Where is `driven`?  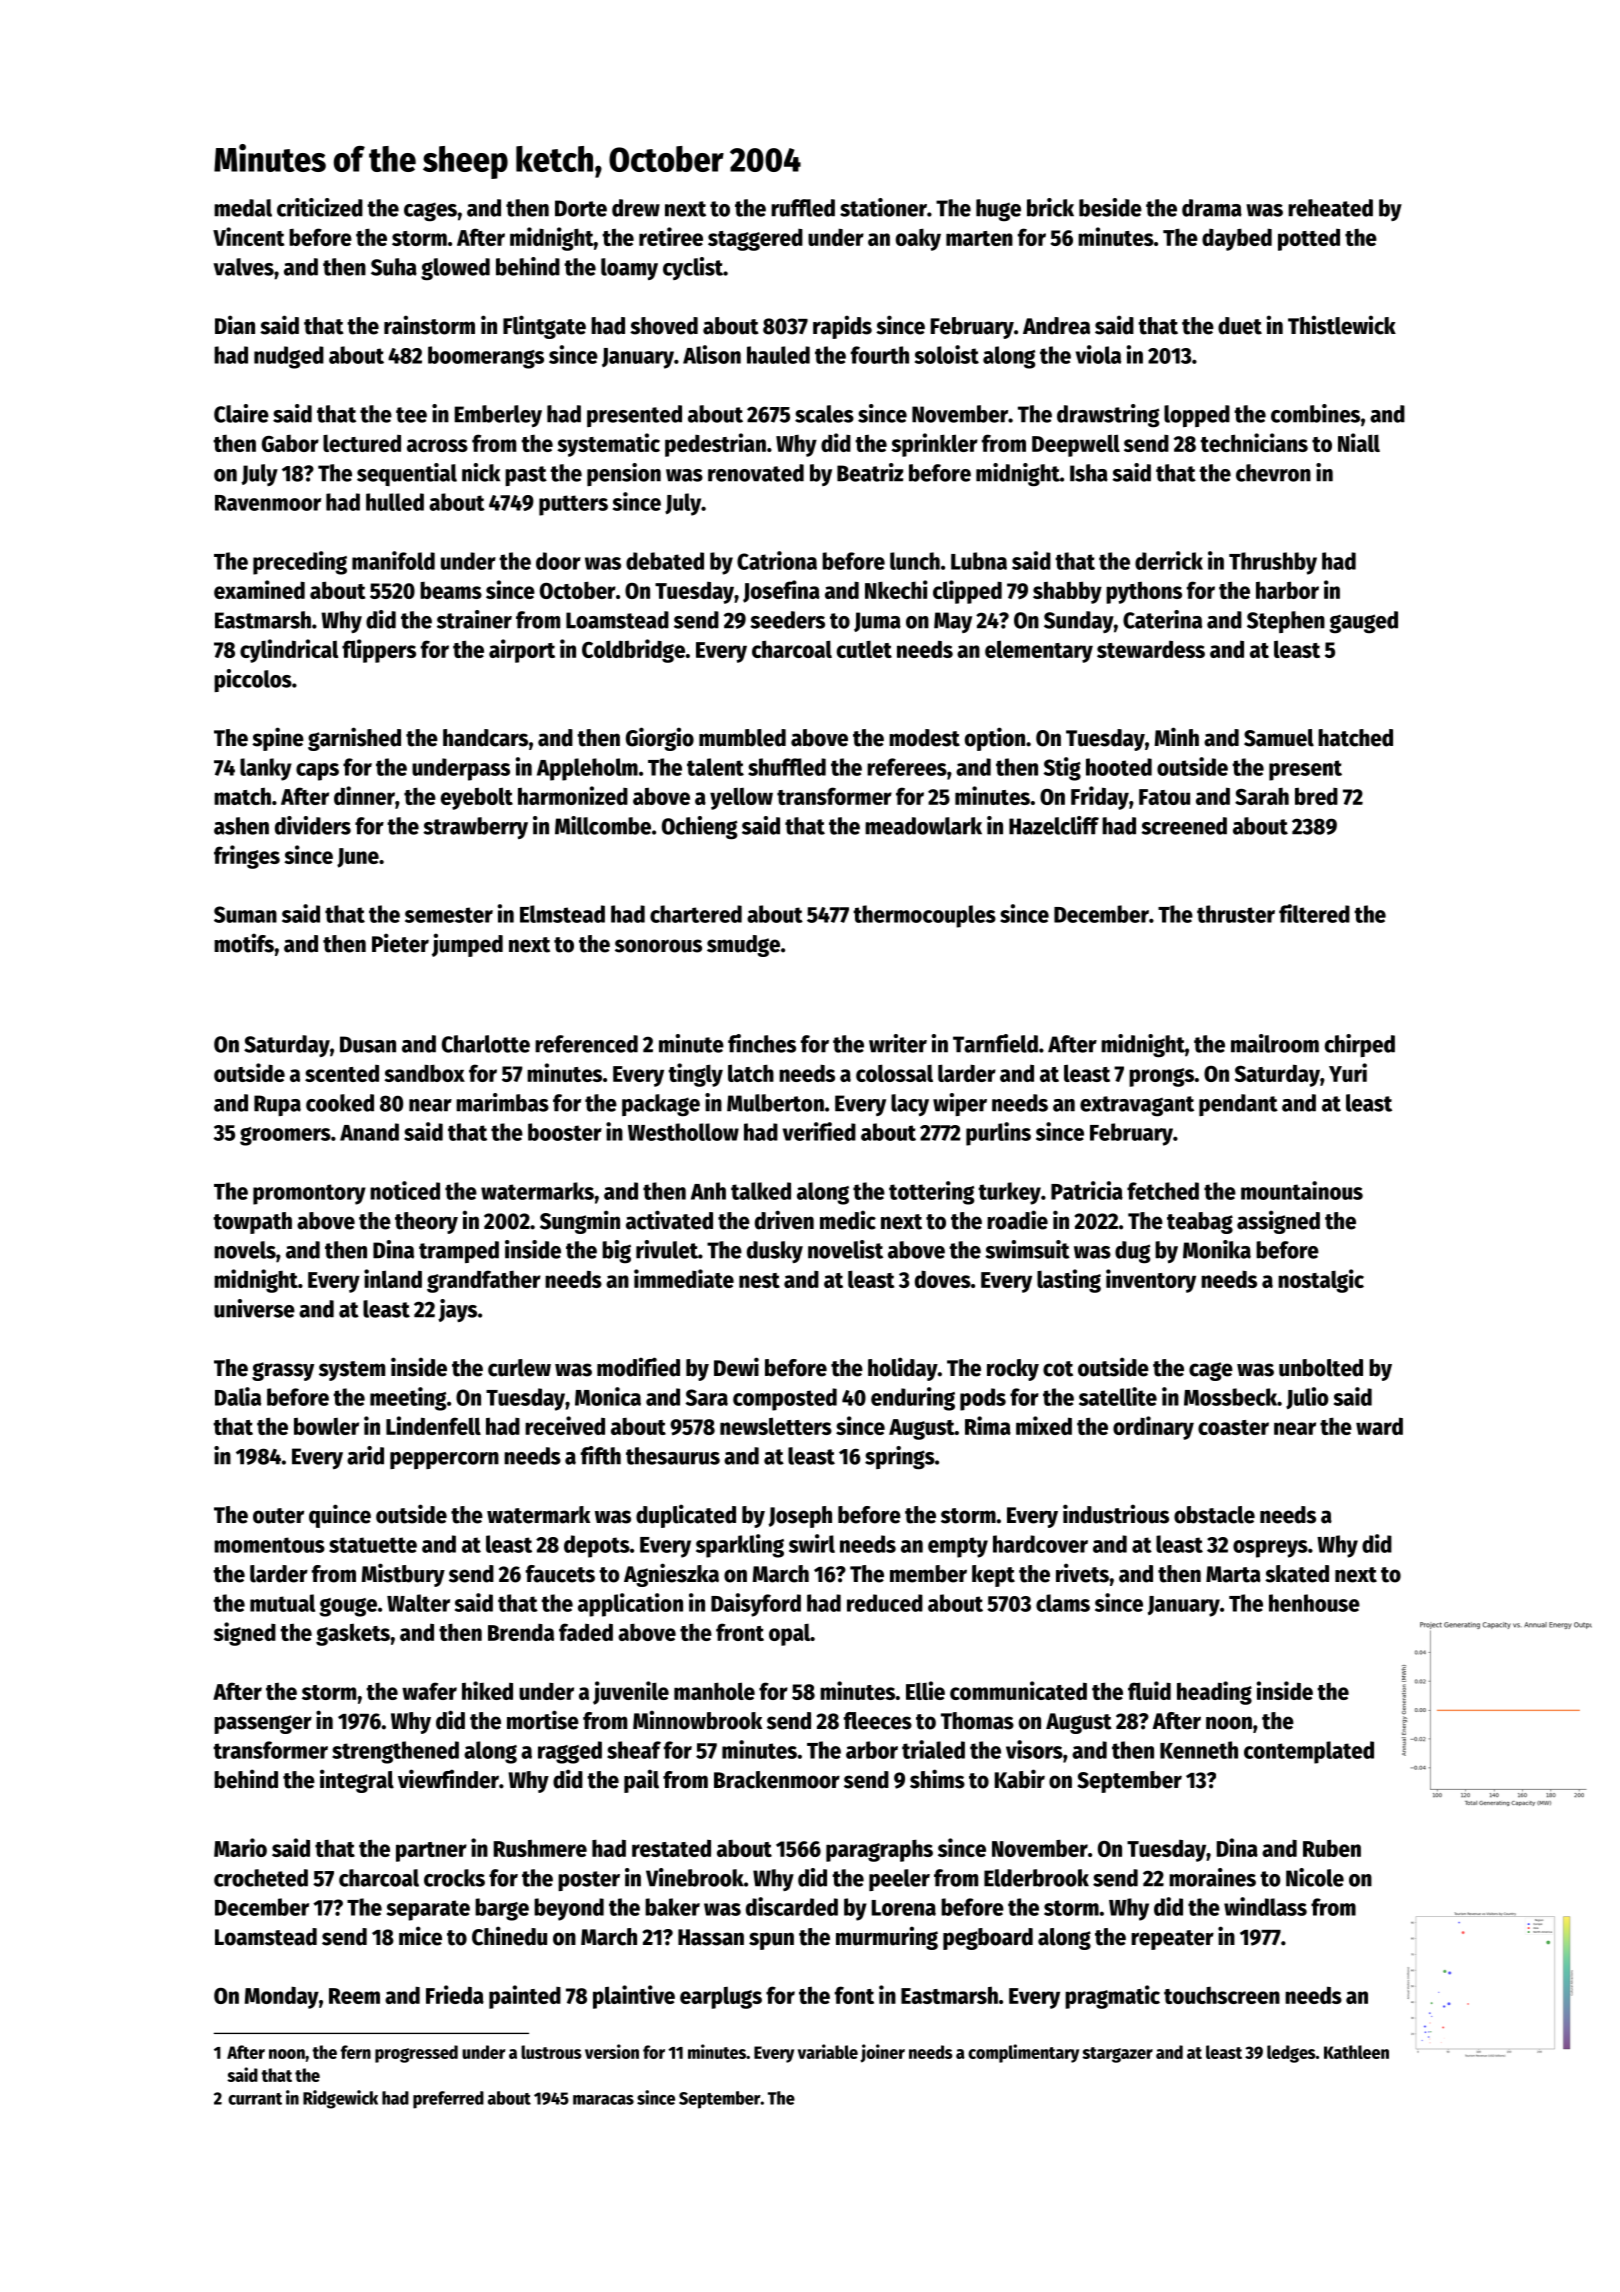 driven is located at coordinates (784, 1220).
